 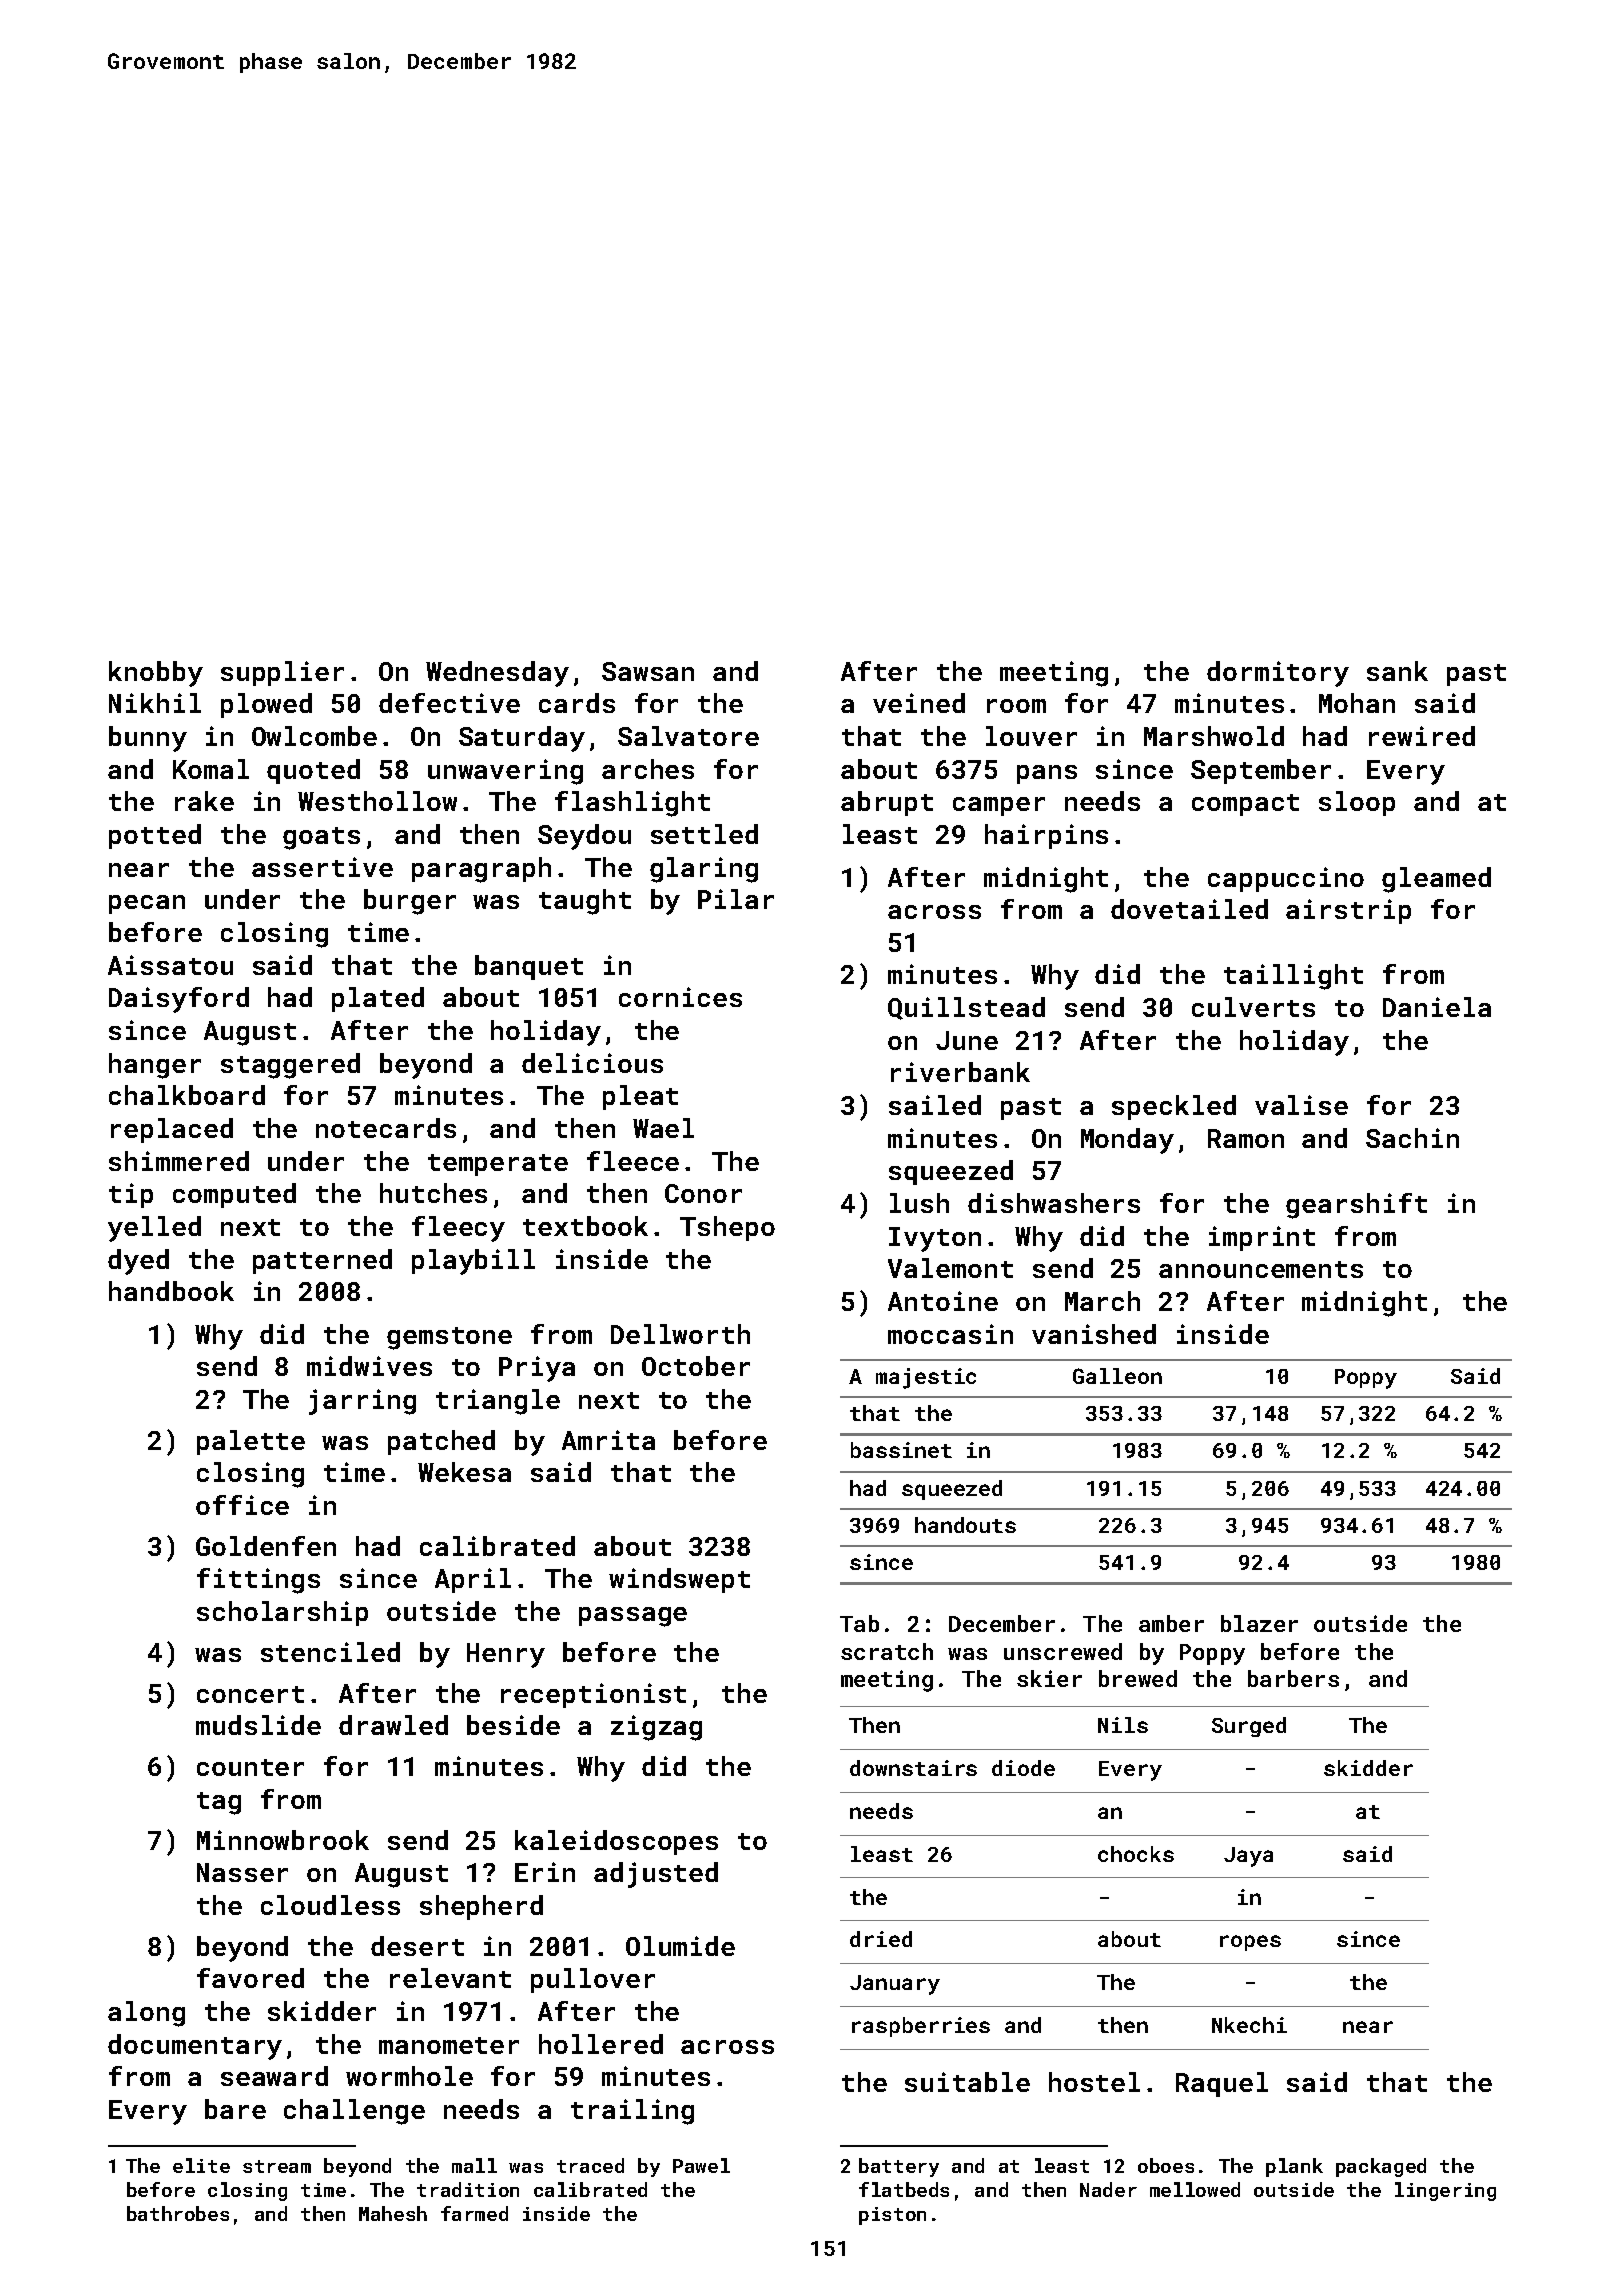 What do you see at coordinates (616, 1842) in the document?
I see `kaleidoscopes` at bounding box center [616, 1842].
